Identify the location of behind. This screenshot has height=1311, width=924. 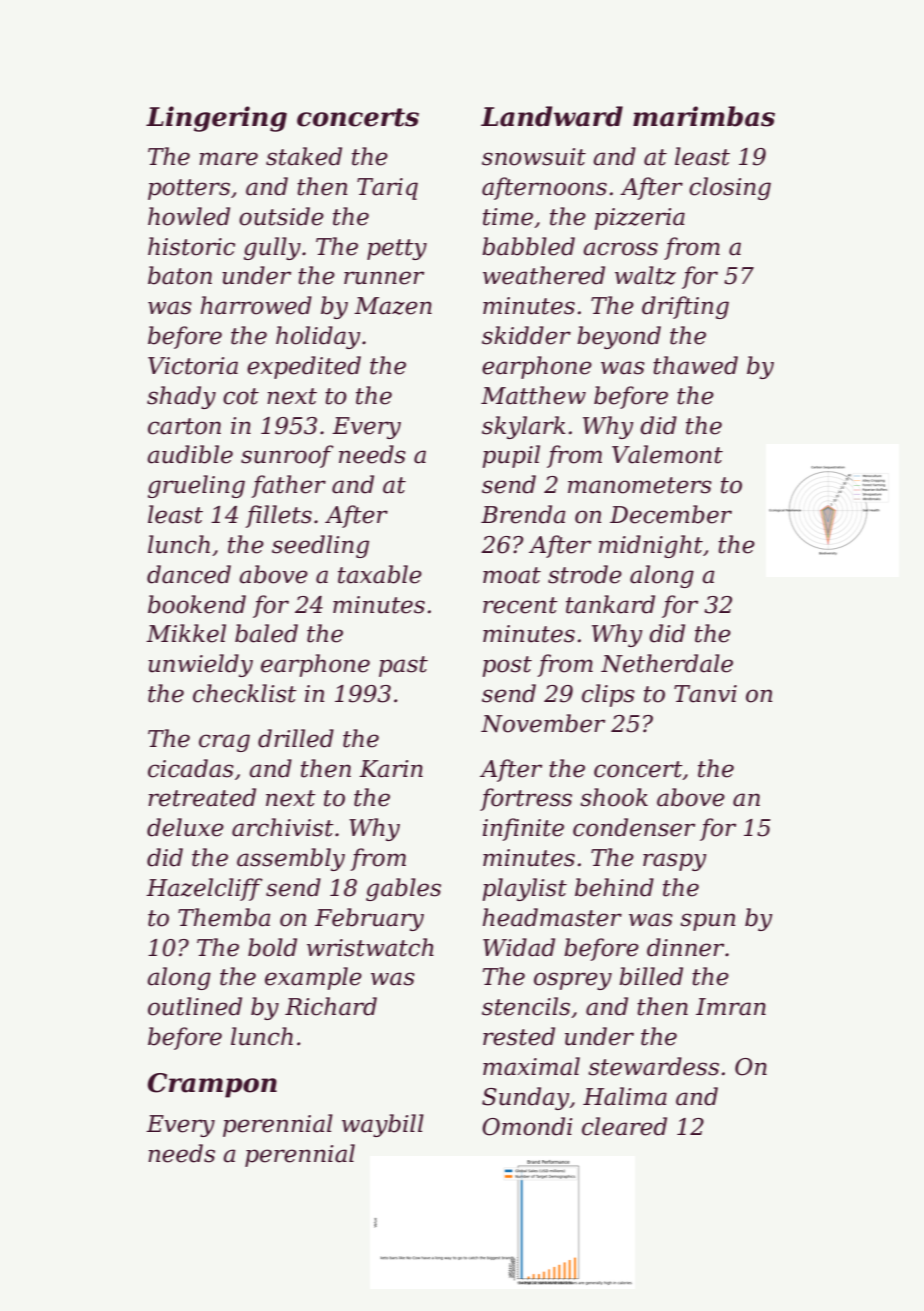
(614, 887).
